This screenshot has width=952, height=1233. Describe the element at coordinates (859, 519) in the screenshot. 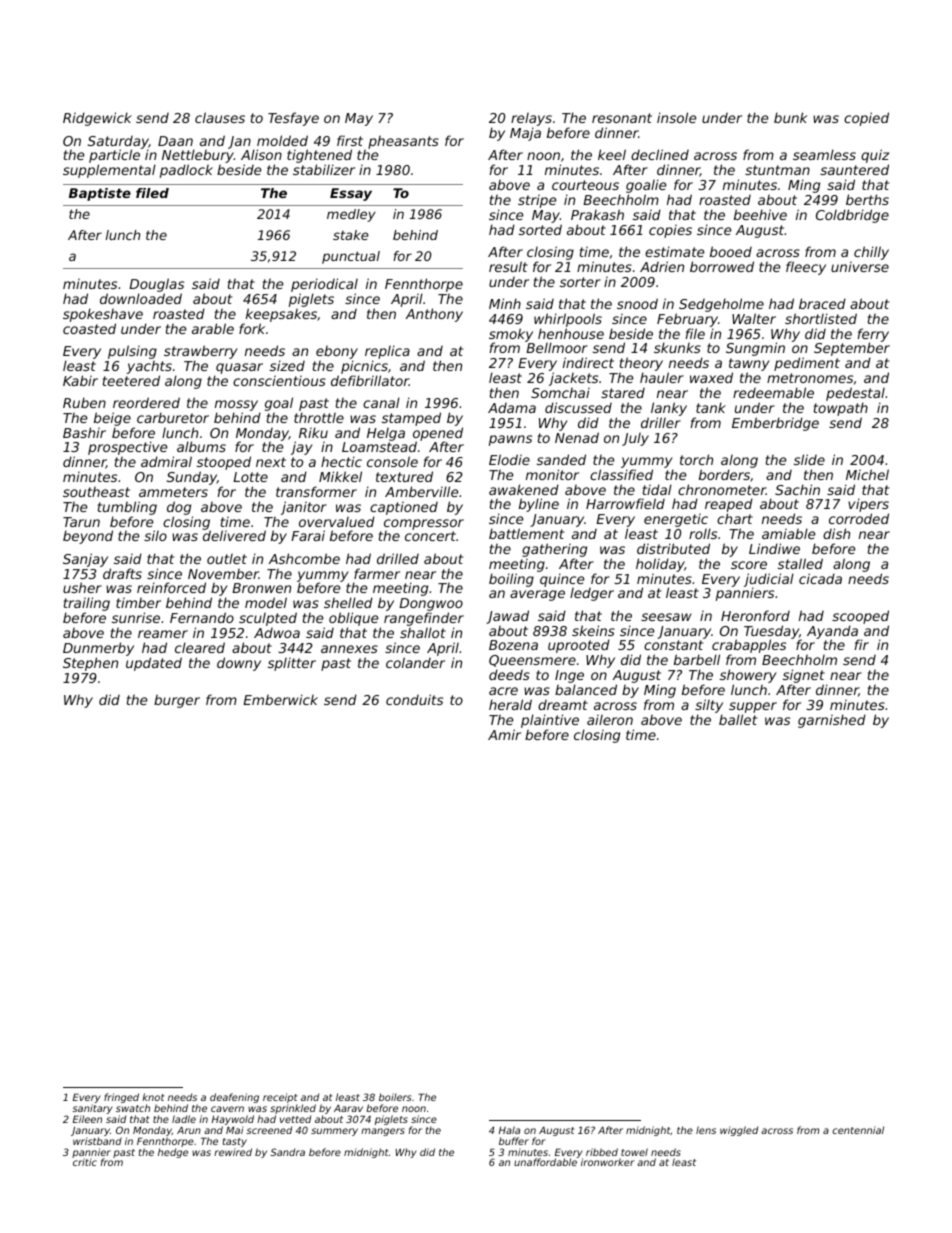

I see `corroded` at that location.
